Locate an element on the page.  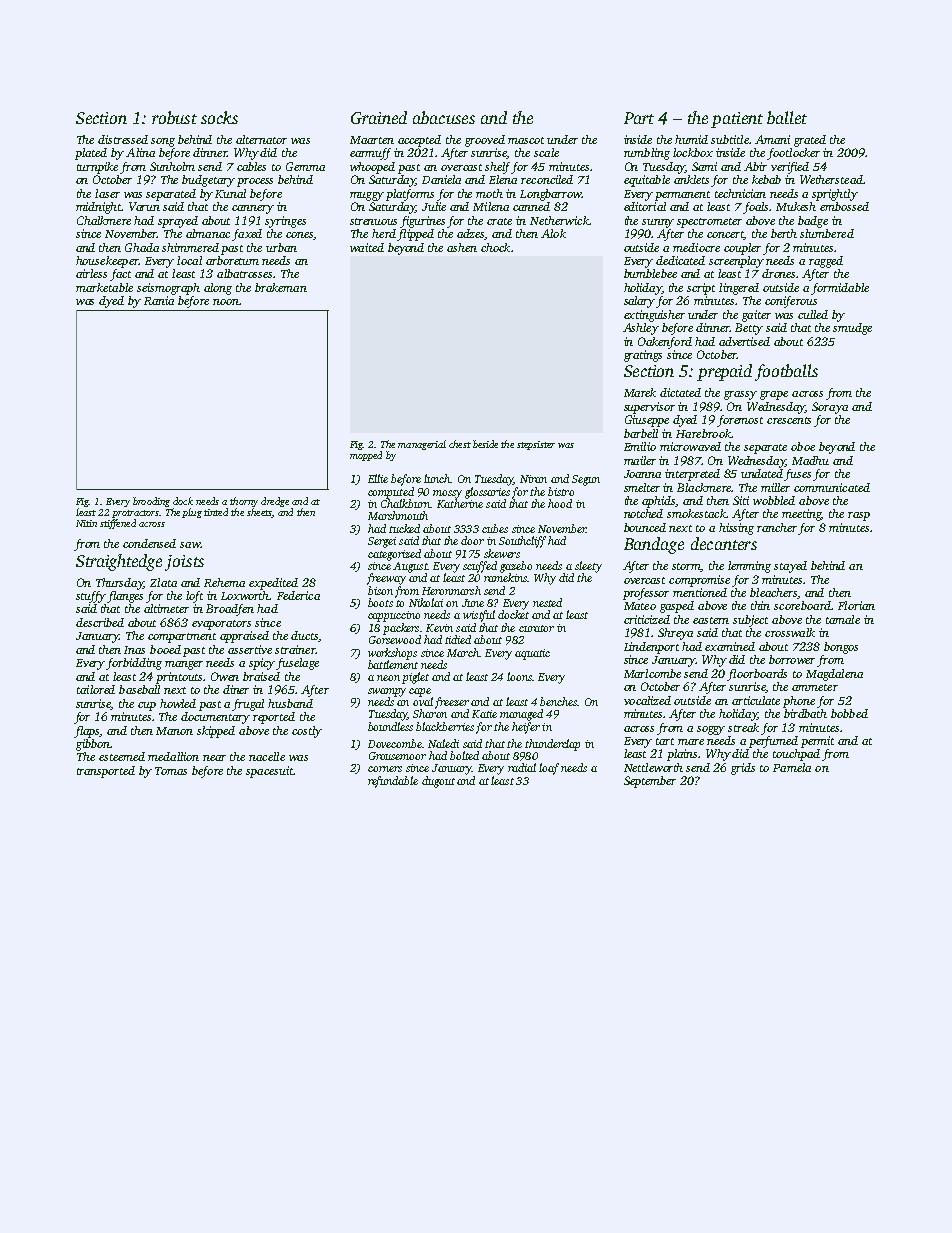
robust is located at coordinates (174, 117).
